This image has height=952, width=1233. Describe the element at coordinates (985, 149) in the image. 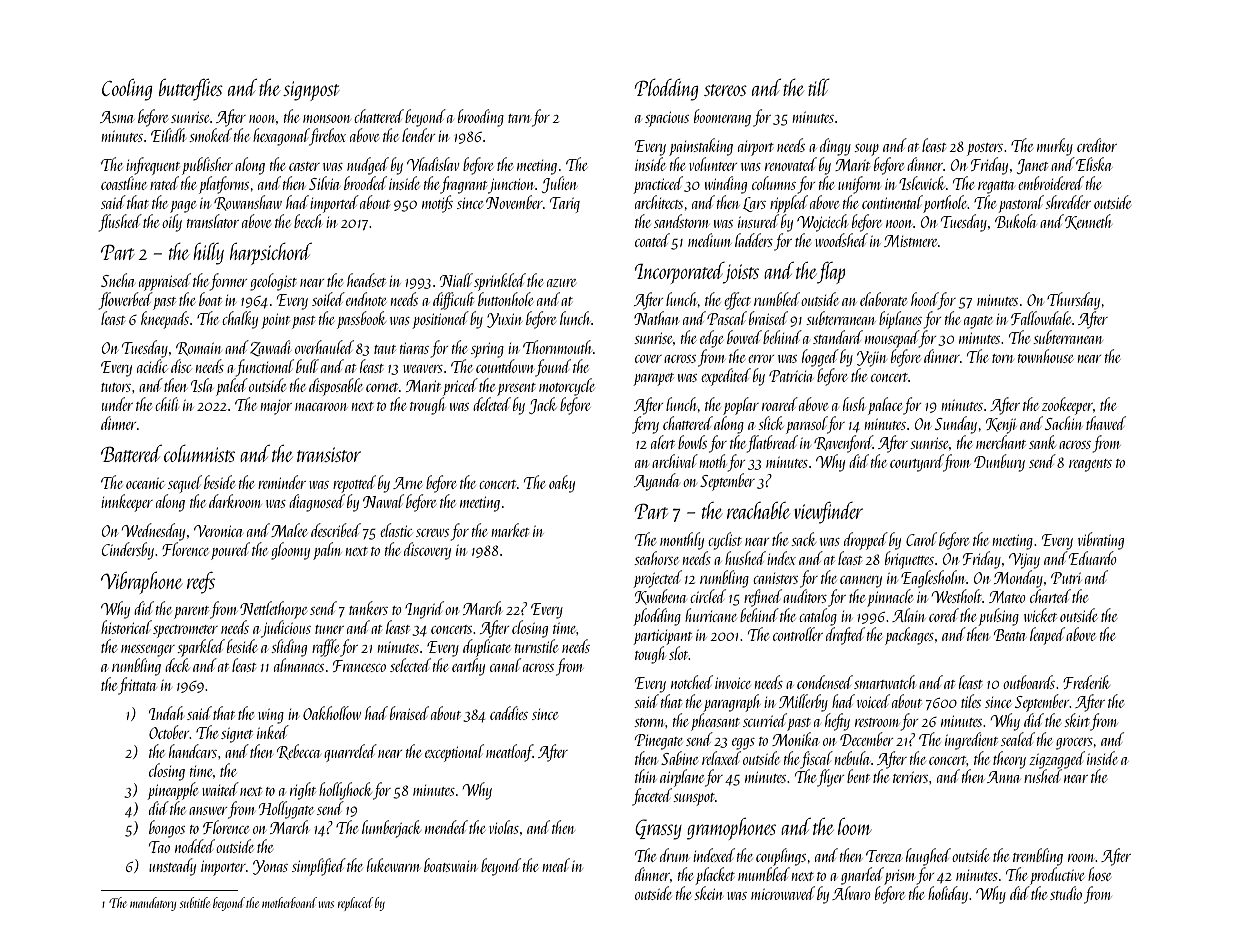

I see `posters` at that location.
